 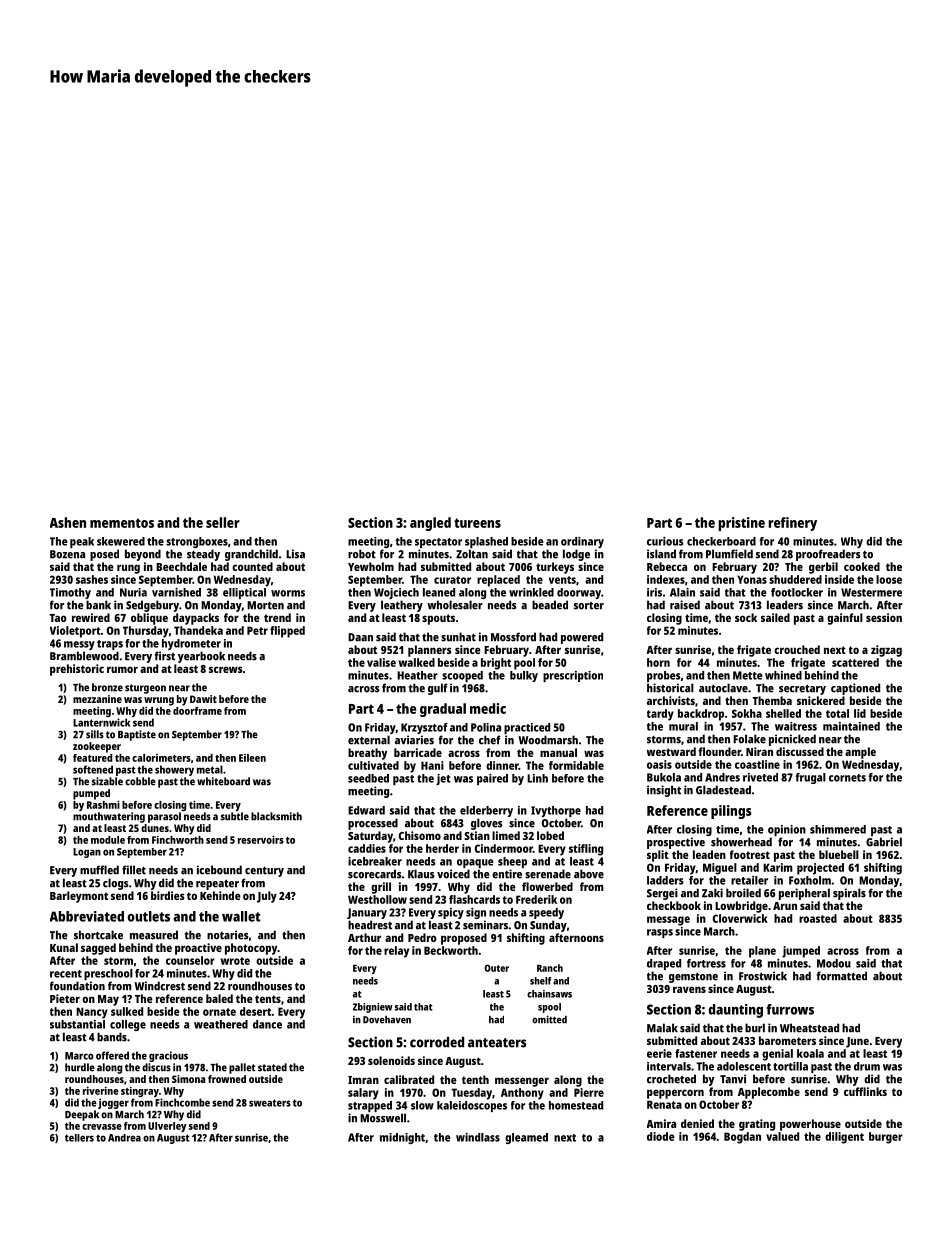 I want to click on tureens, so click(x=477, y=523).
